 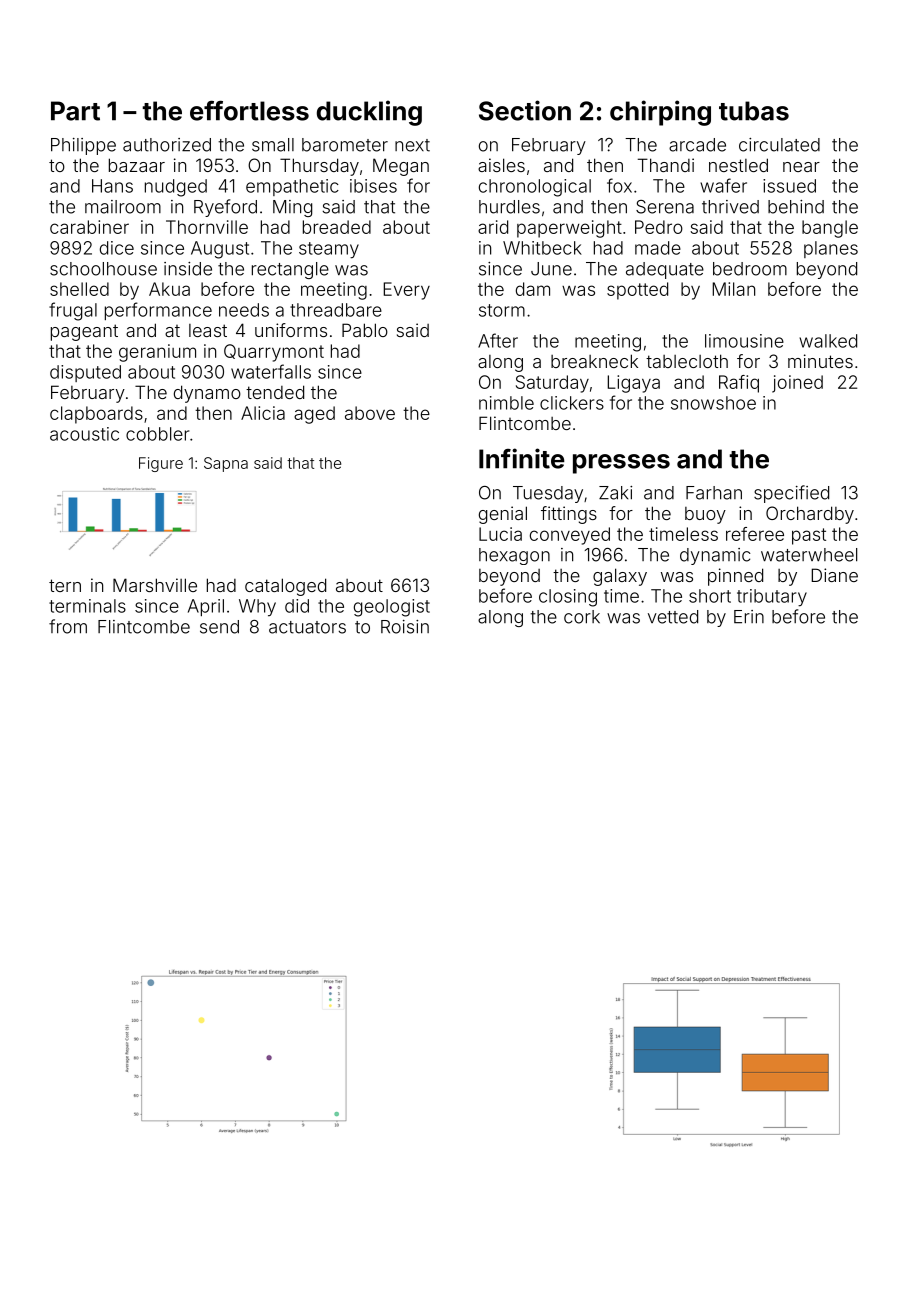 What do you see at coordinates (285, 587) in the document?
I see `cataloged` at bounding box center [285, 587].
